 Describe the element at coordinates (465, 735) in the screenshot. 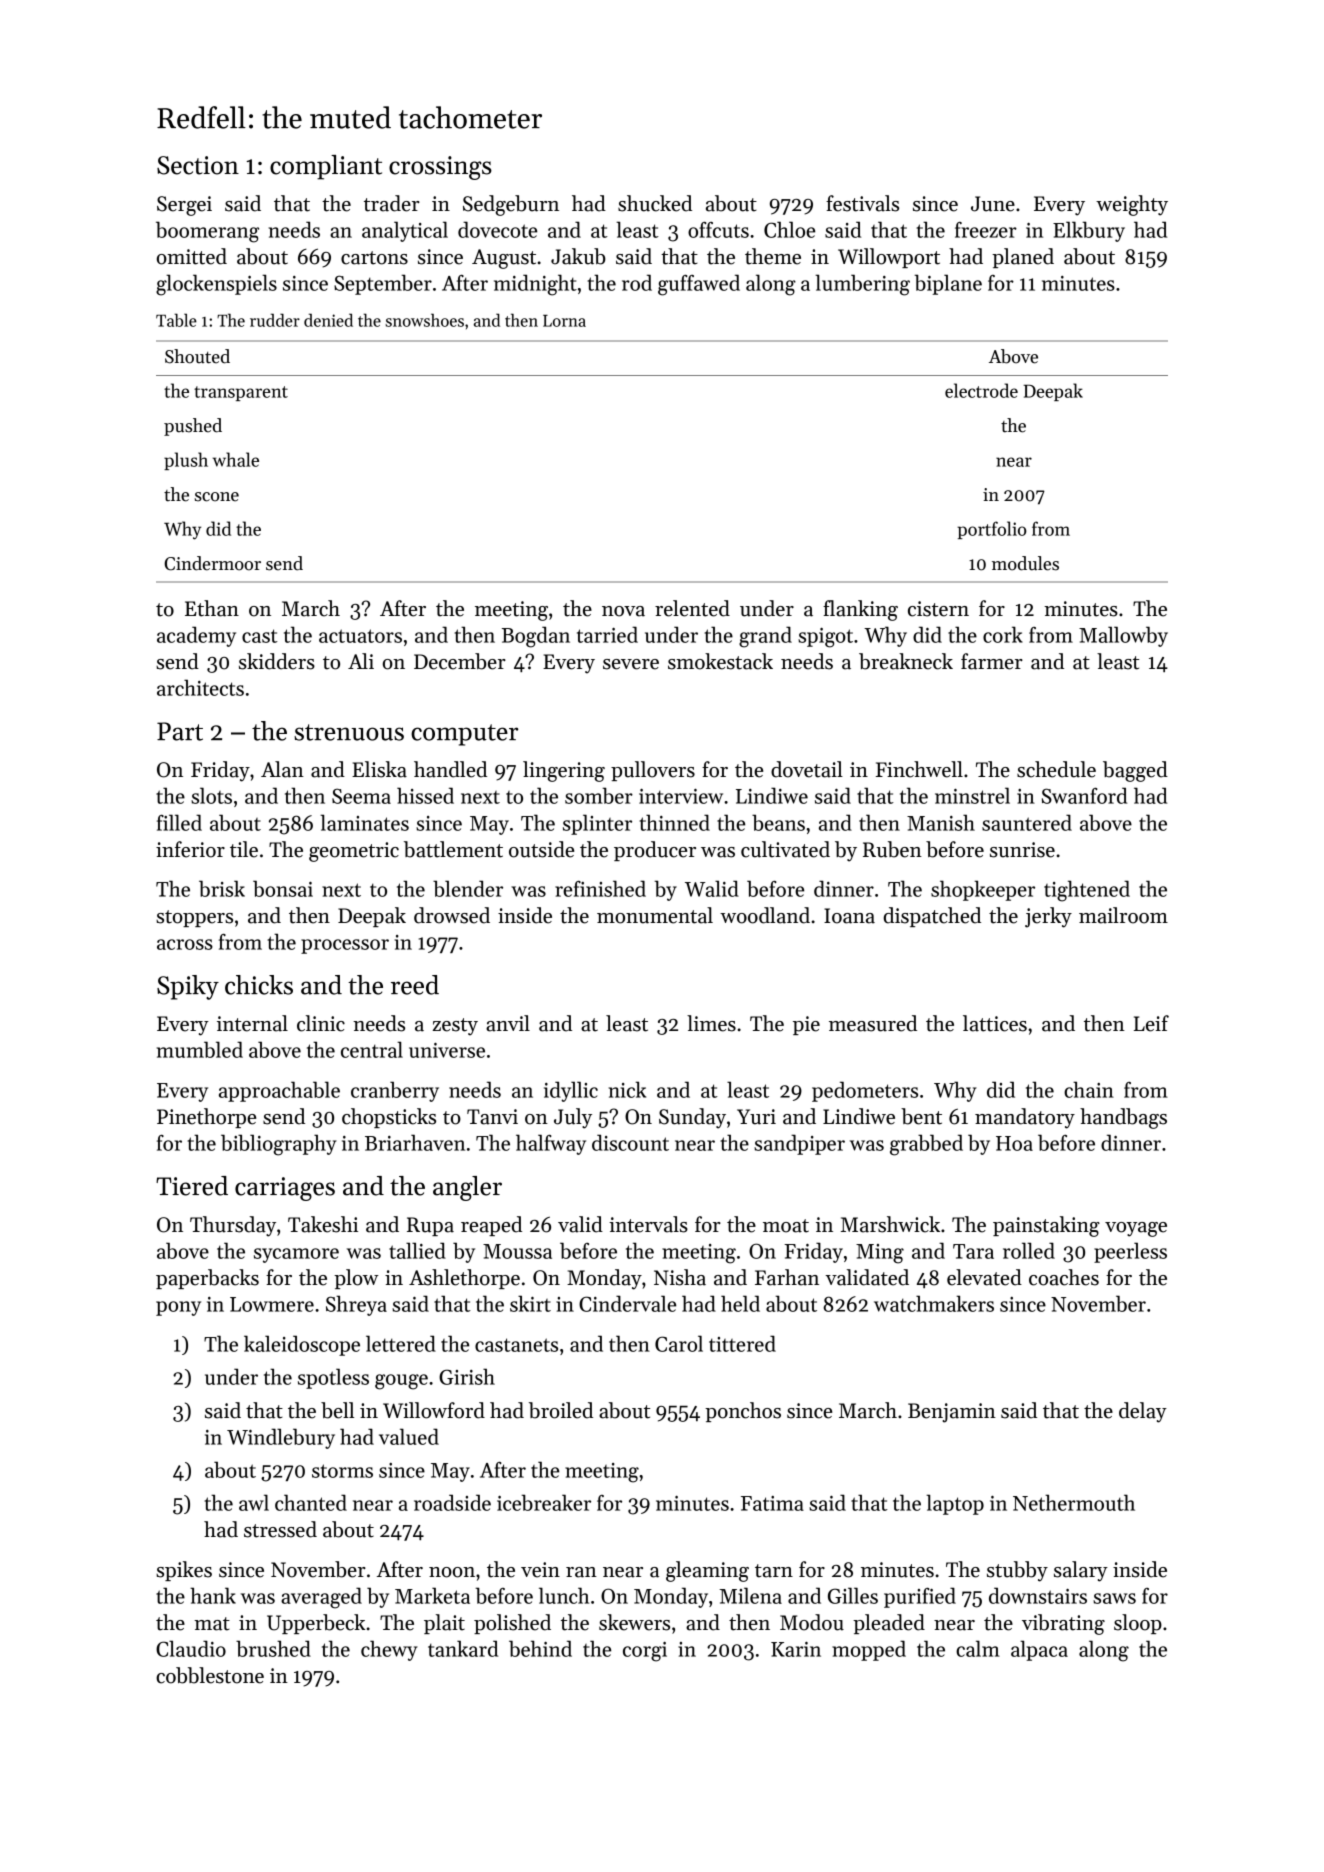

I see `computer` at that location.
